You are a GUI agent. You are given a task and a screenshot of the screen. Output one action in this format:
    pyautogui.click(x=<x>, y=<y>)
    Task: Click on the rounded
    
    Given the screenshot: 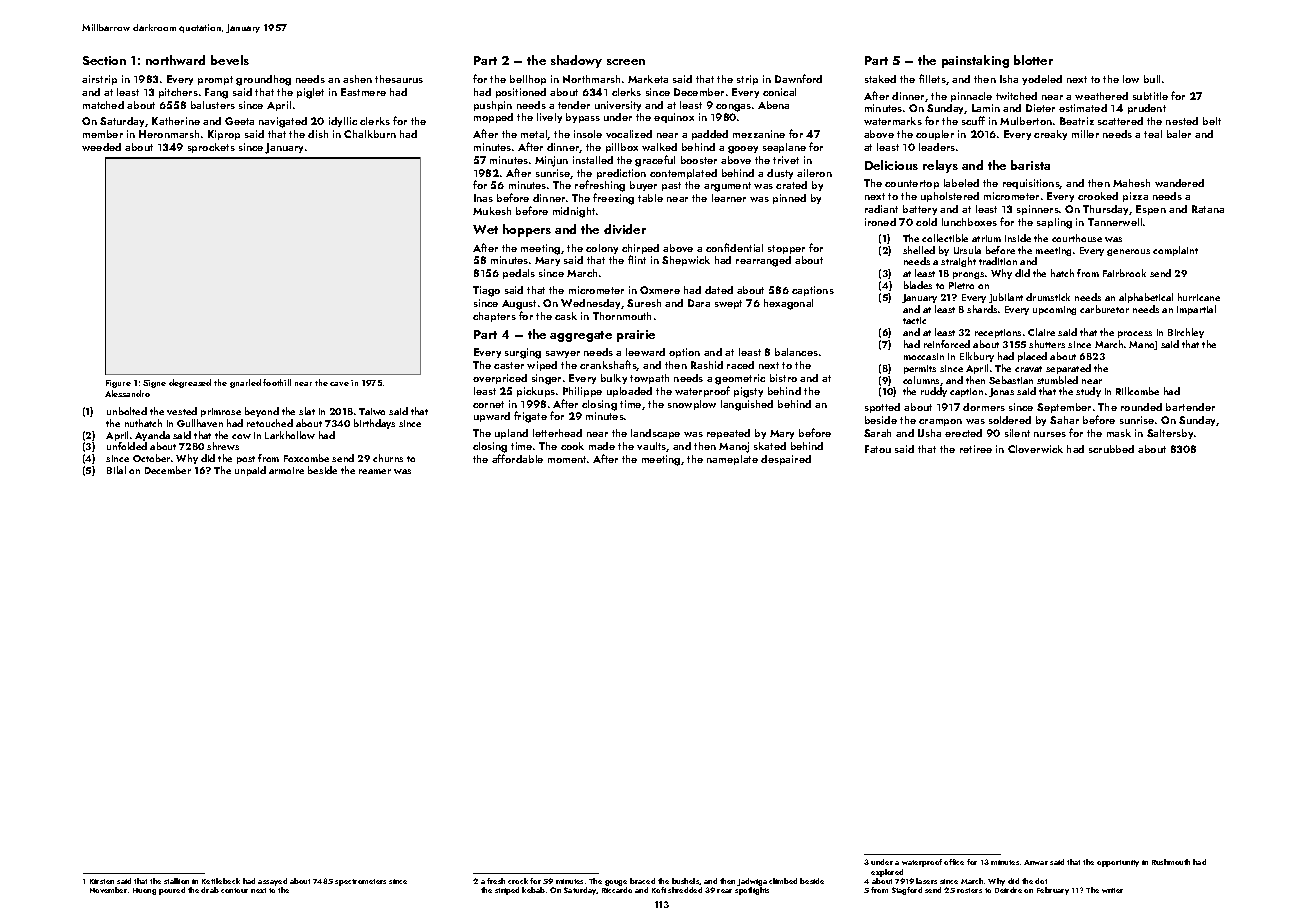 What is the action you would take?
    pyautogui.click(x=1141, y=407)
